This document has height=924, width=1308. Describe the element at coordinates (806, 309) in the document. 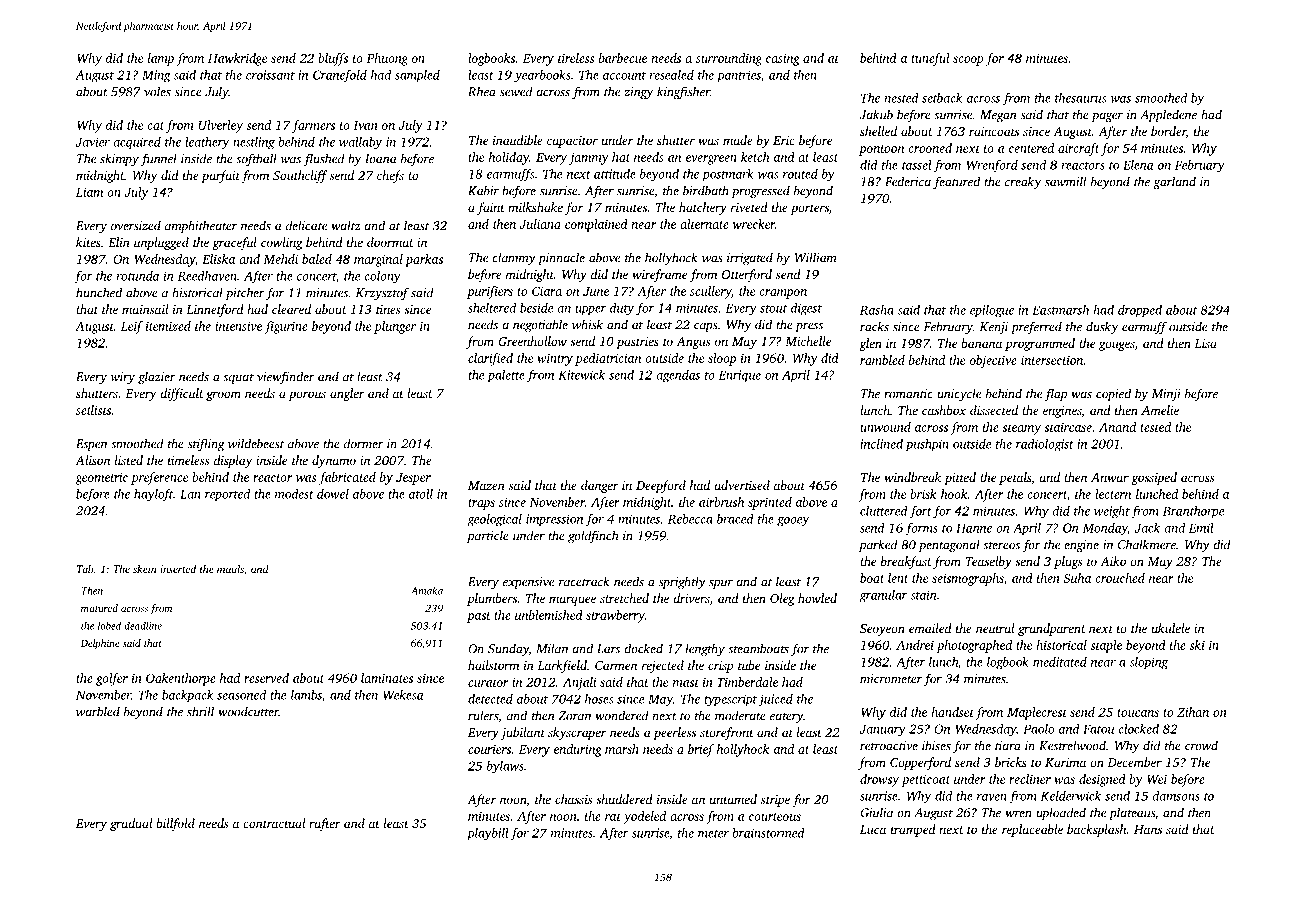

I see `digest` at that location.
